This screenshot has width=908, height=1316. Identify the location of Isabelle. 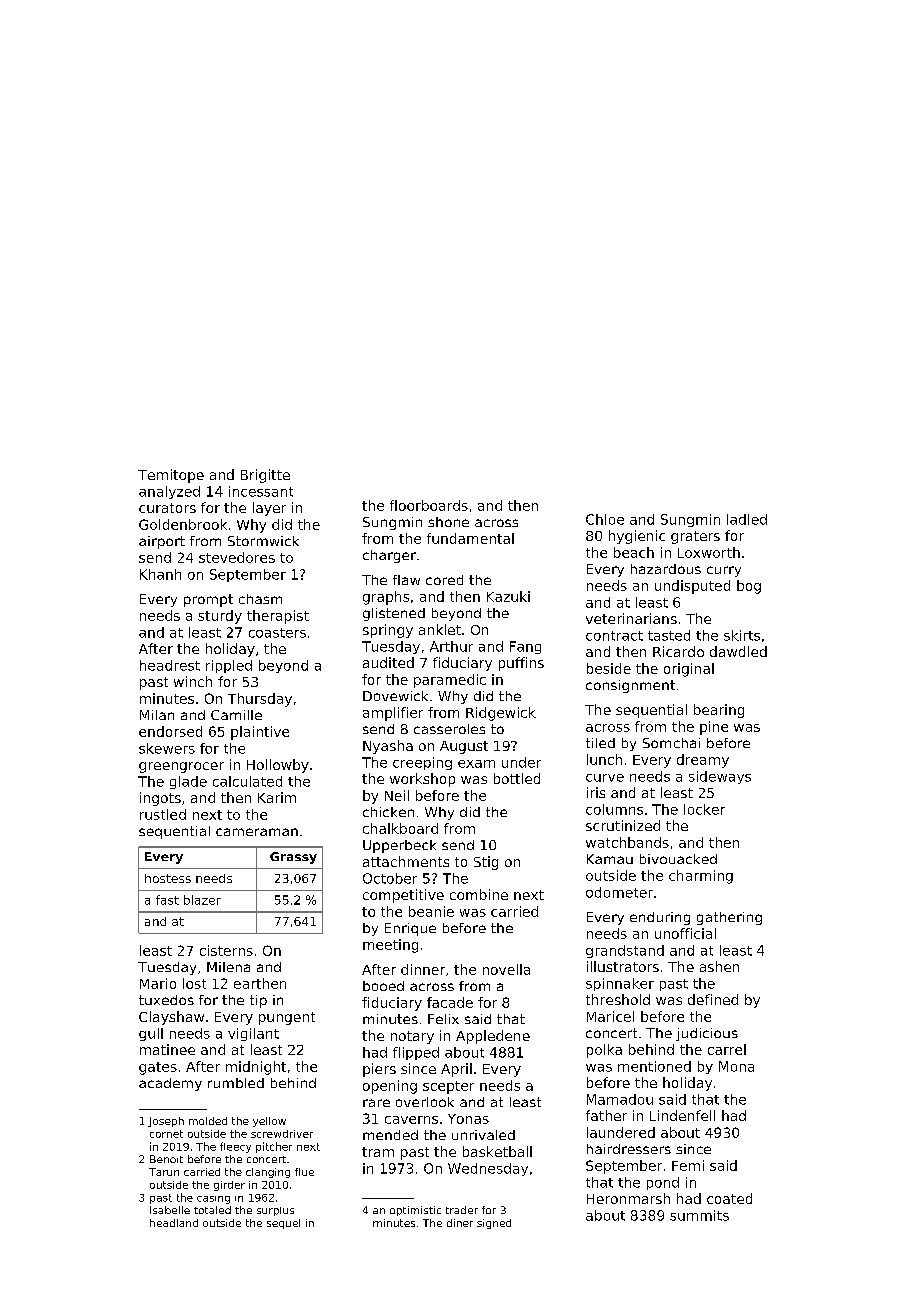
(170, 1210).
